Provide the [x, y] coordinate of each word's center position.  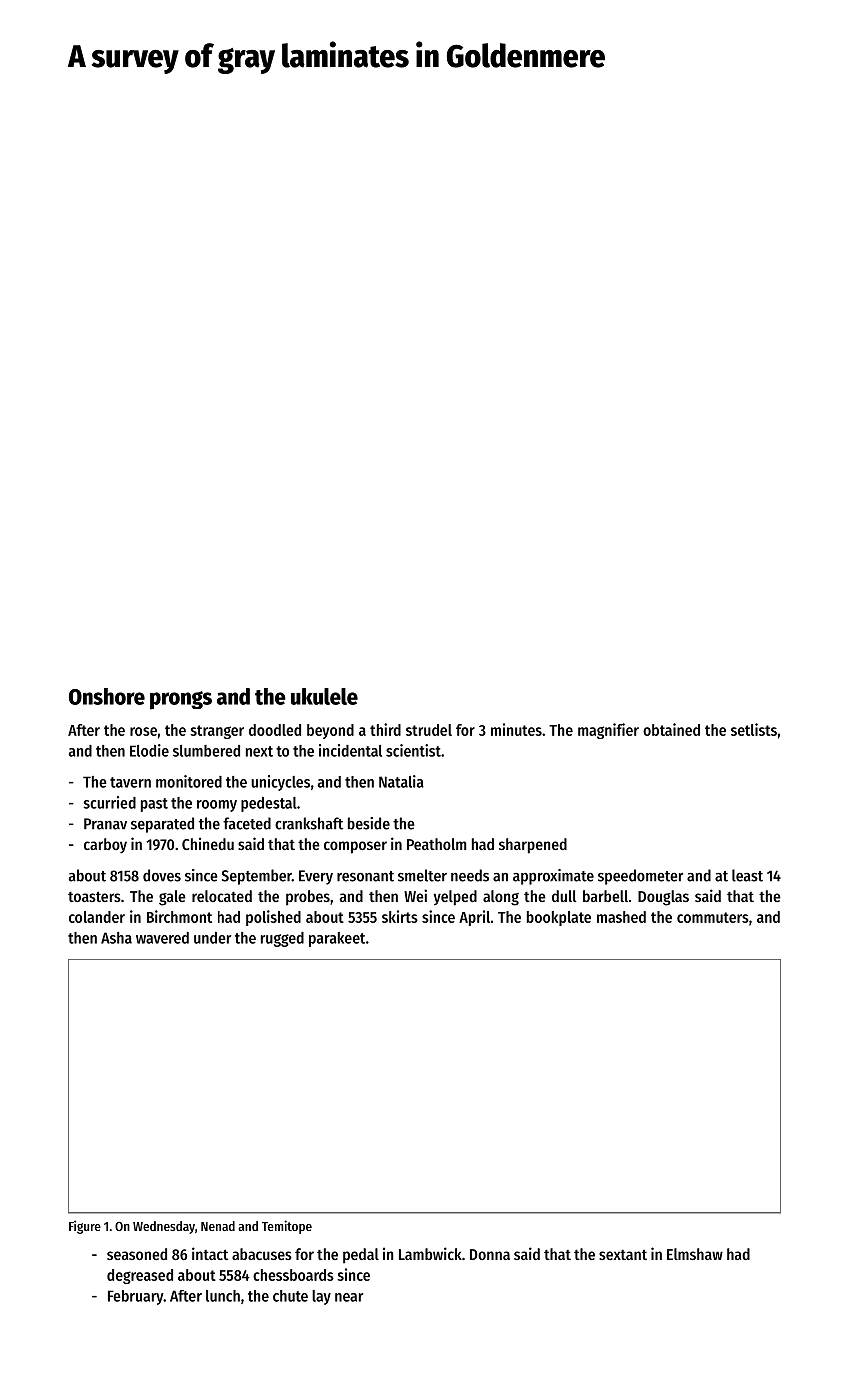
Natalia [401, 781]
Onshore [107, 696]
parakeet [337, 939]
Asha [116, 938]
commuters [713, 917]
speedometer [640, 877]
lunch [223, 1296]
